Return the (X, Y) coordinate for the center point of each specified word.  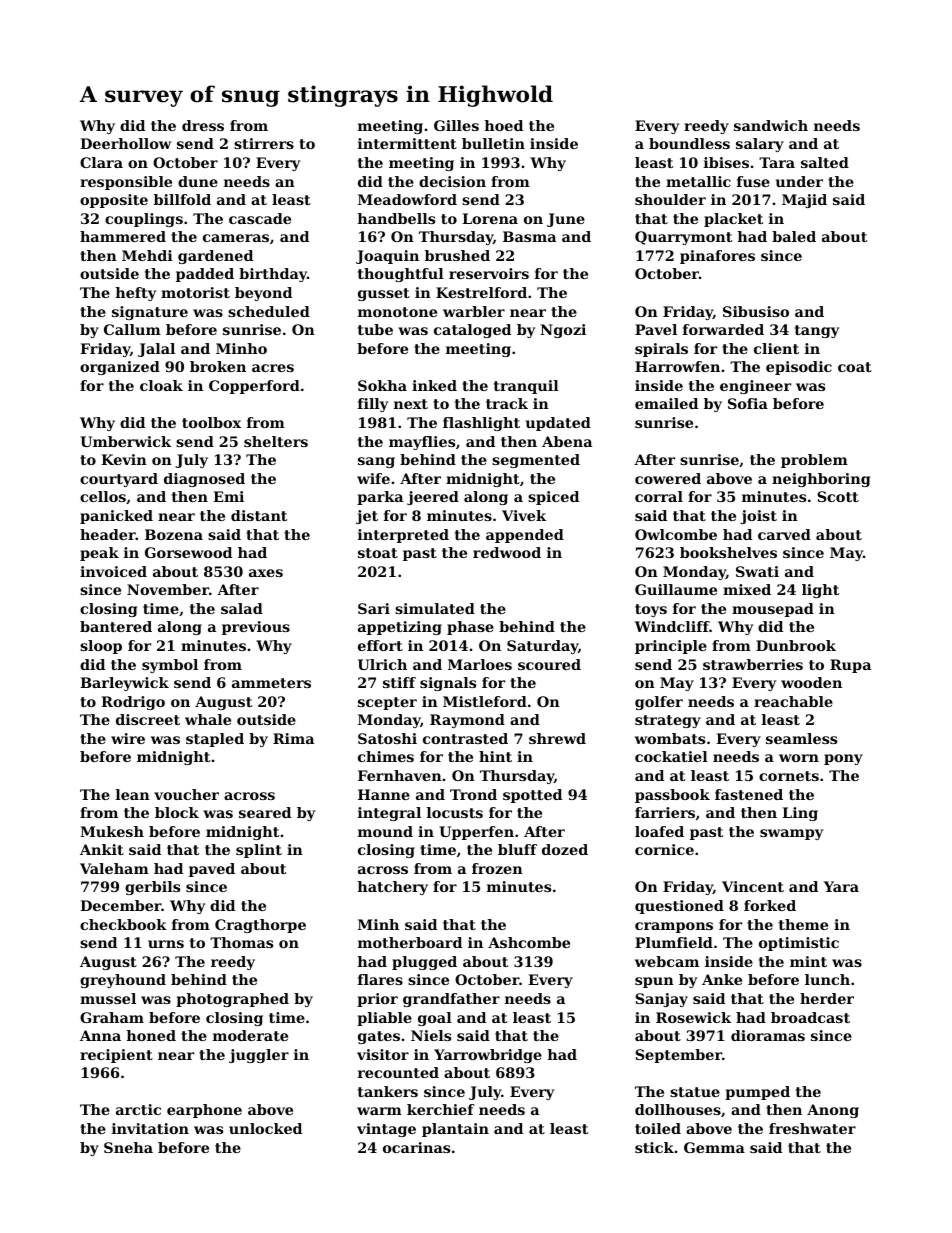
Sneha (128, 1147)
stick (654, 1147)
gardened (215, 257)
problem (814, 461)
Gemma (714, 1147)
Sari (374, 608)
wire (128, 738)
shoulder (670, 199)
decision (452, 181)
